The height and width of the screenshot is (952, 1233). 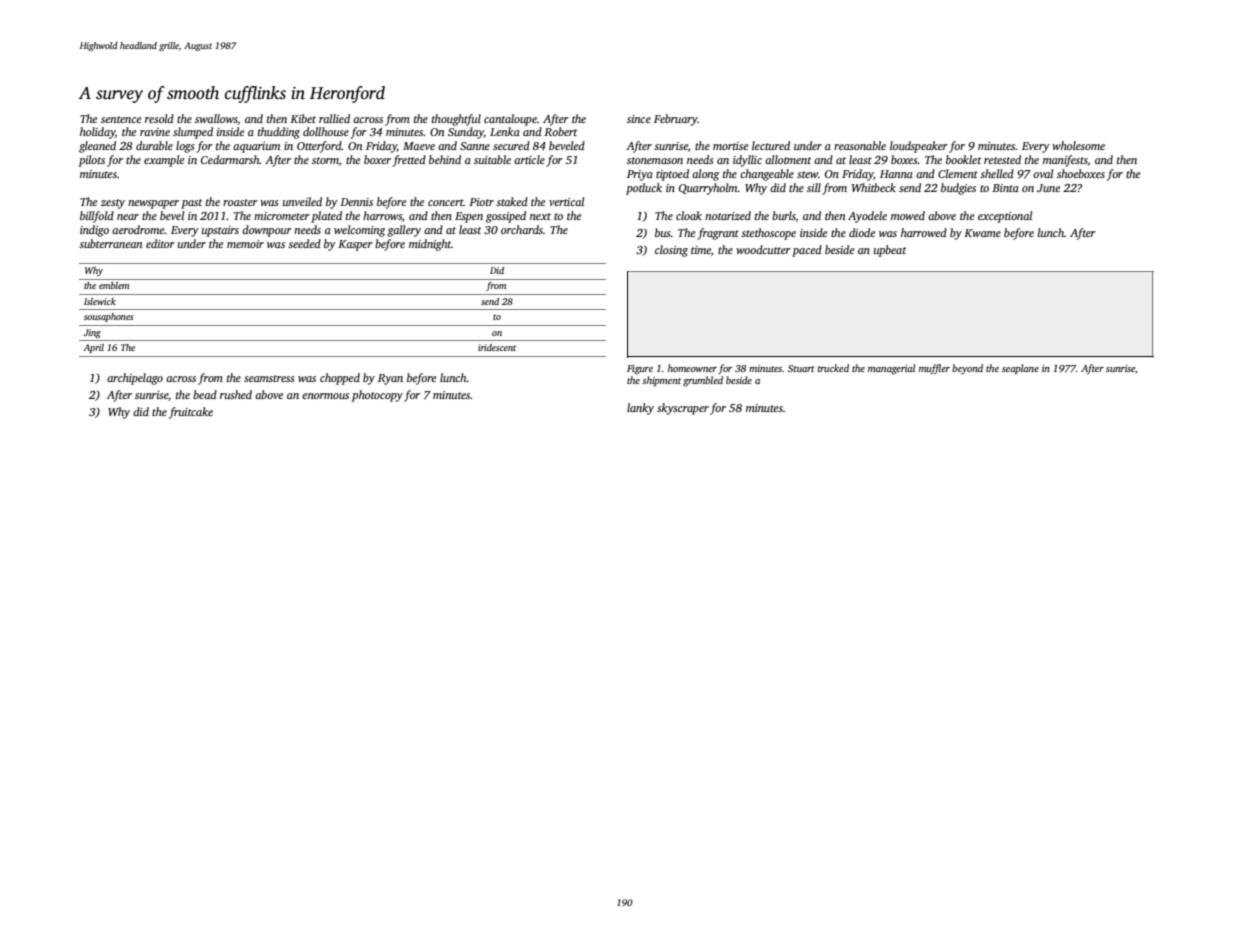 What do you see at coordinates (230, 159) in the screenshot?
I see `Cedarmarsh` at bounding box center [230, 159].
